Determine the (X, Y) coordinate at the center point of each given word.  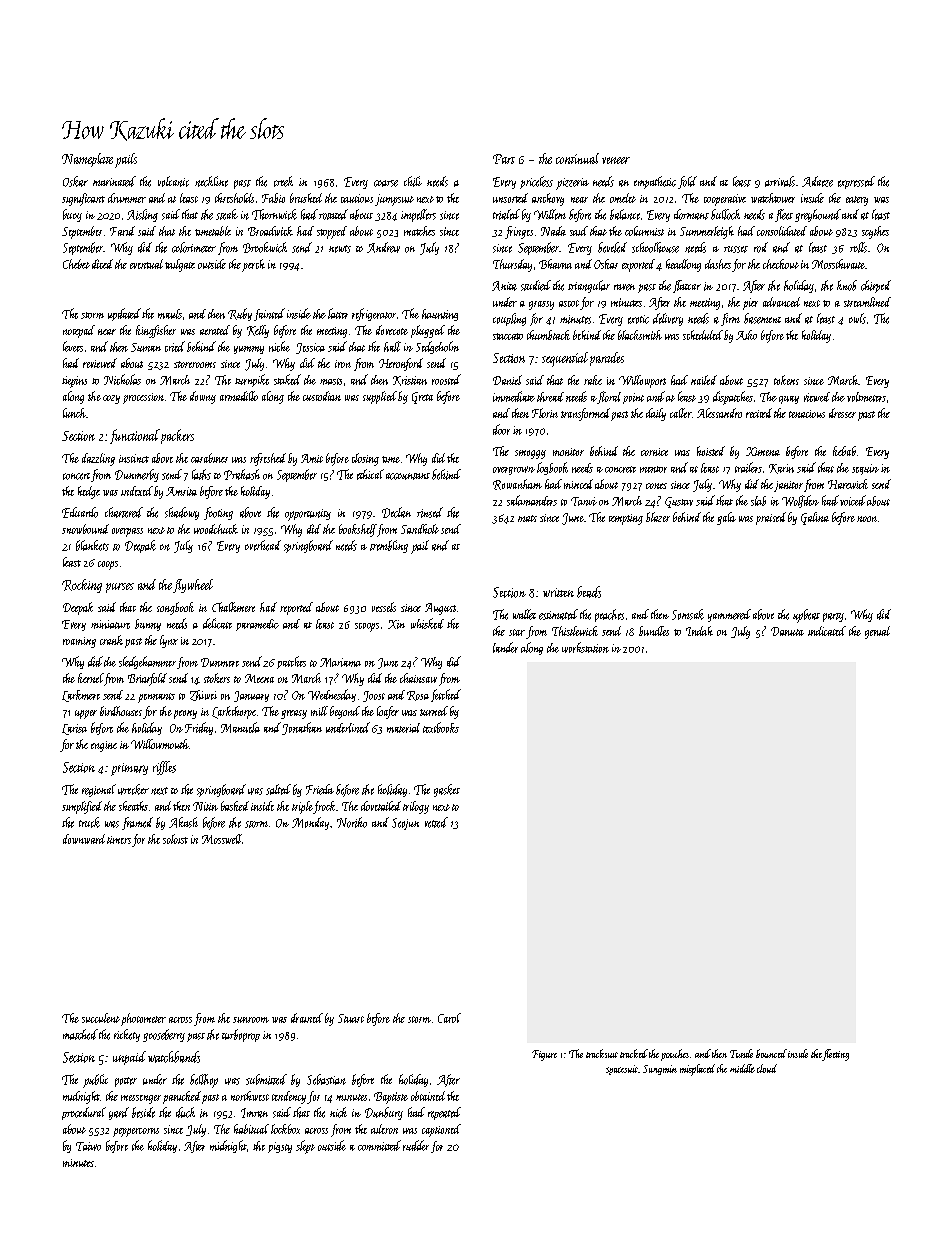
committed (379, 1145)
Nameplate (87, 160)
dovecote (392, 330)
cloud (767, 1068)
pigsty (280, 1147)
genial (877, 632)
